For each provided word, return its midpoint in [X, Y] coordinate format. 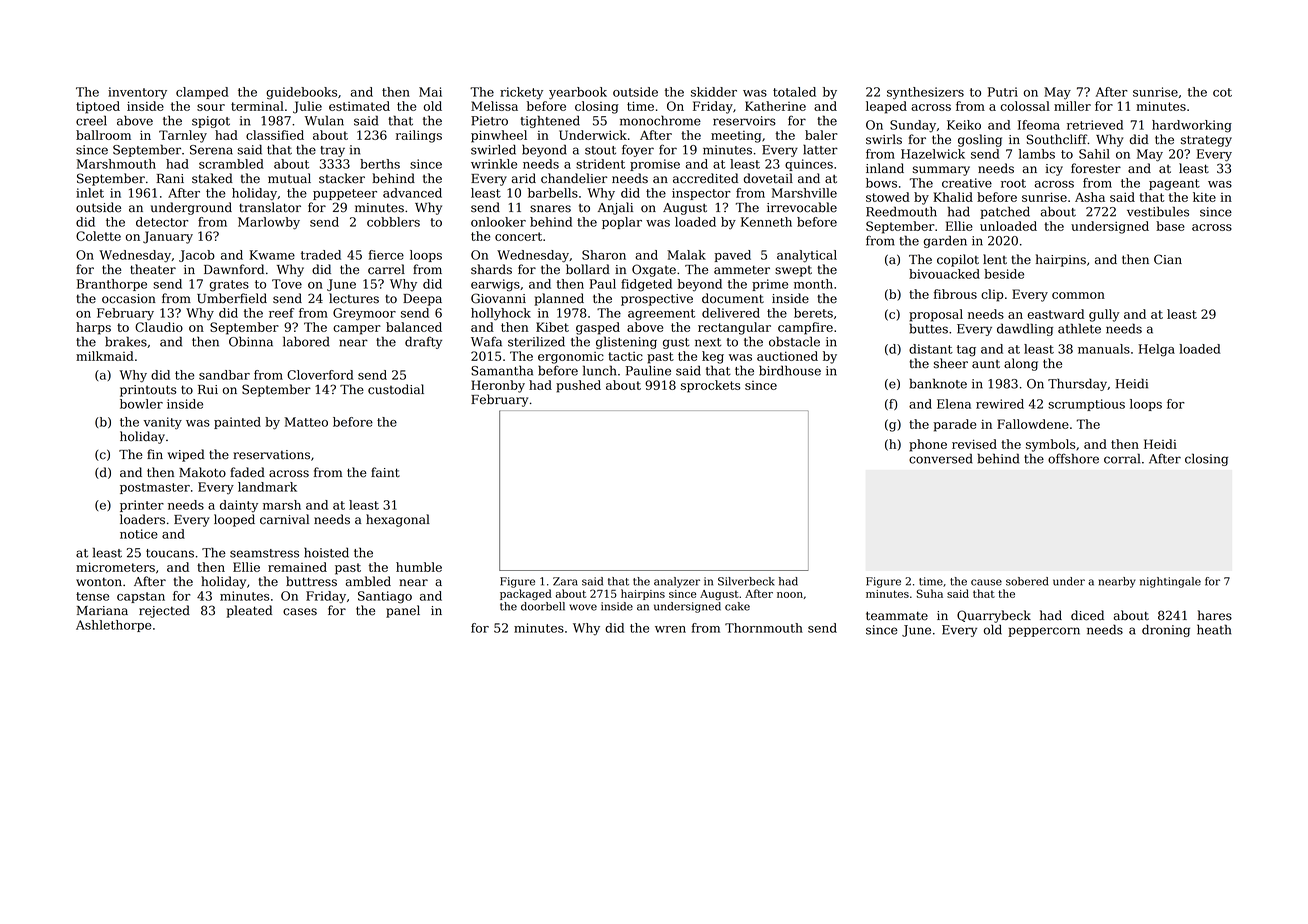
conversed [941, 458]
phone [928, 445]
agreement [661, 315]
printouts [148, 391]
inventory [137, 93]
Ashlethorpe [114, 626]
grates [229, 286]
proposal [936, 315]
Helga [1157, 350]
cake [737, 606]
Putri [1003, 92]
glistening [626, 342]
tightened [550, 121]
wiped [186, 455]
